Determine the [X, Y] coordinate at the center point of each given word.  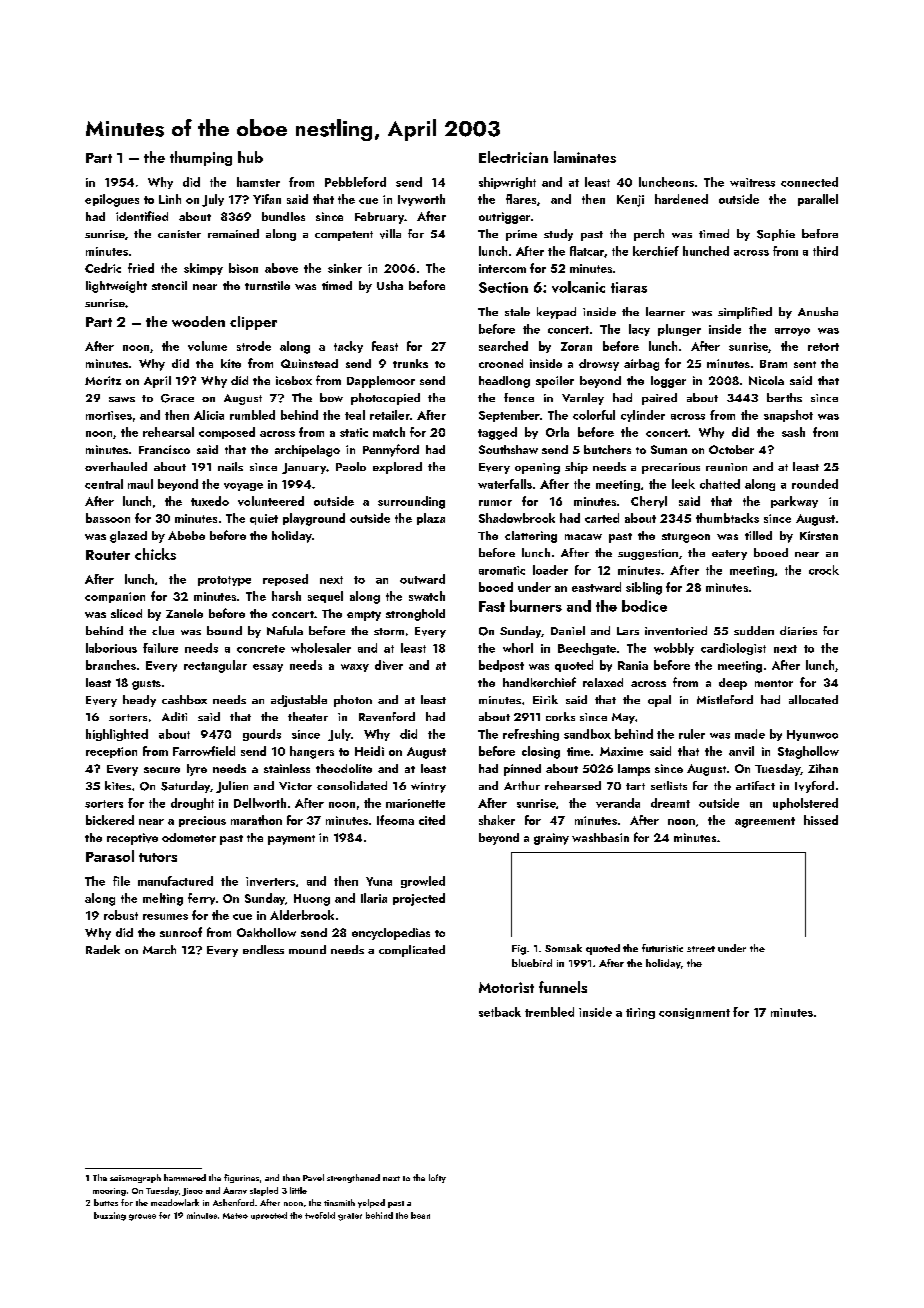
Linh [170, 199]
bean [420, 1215]
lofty [437, 1178]
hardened [681, 199]
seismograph [135, 1178]
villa [390, 234]
